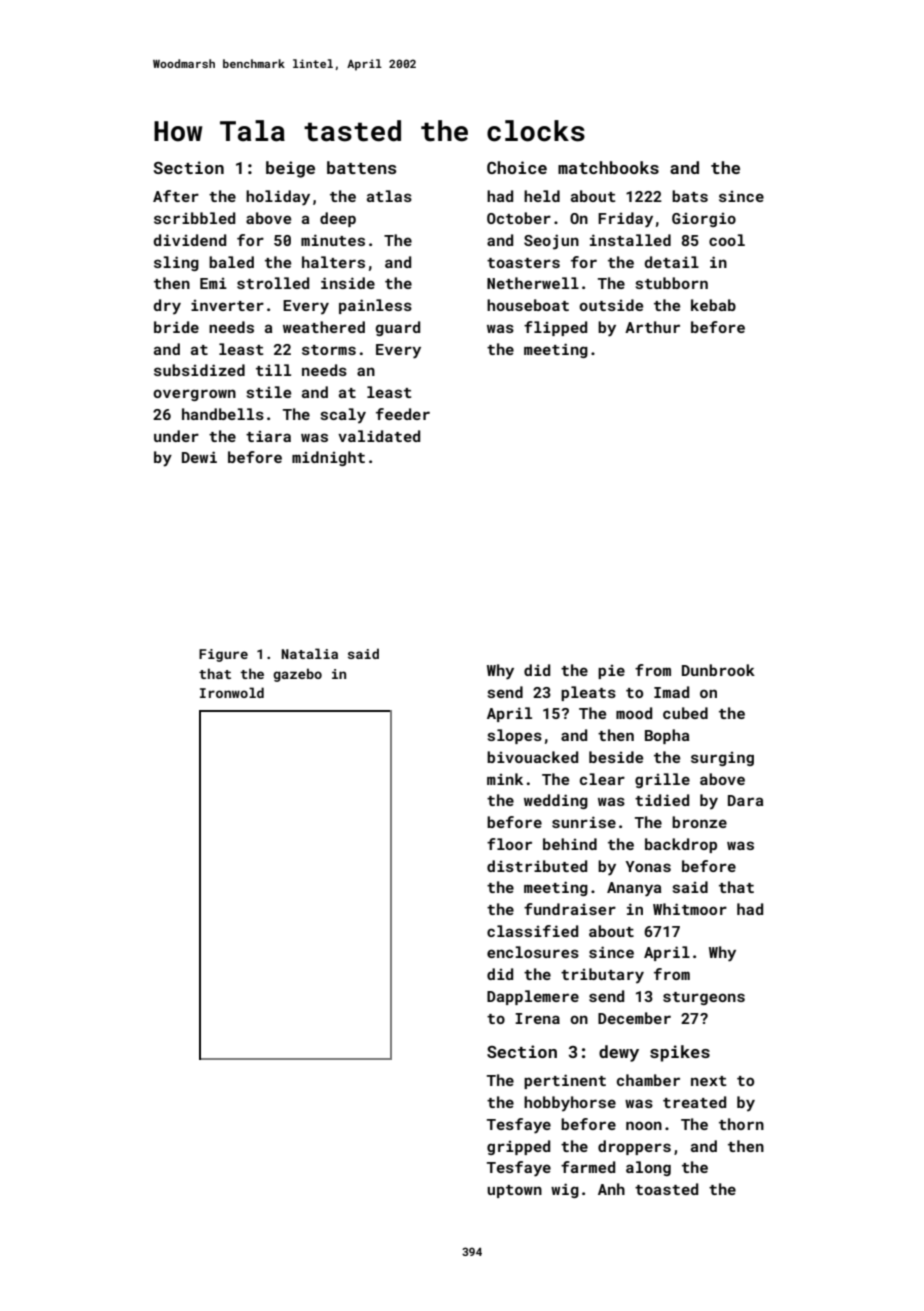  What do you see at coordinates (713, 305) in the screenshot?
I see `kebab` at bounding box center [713, 305].
